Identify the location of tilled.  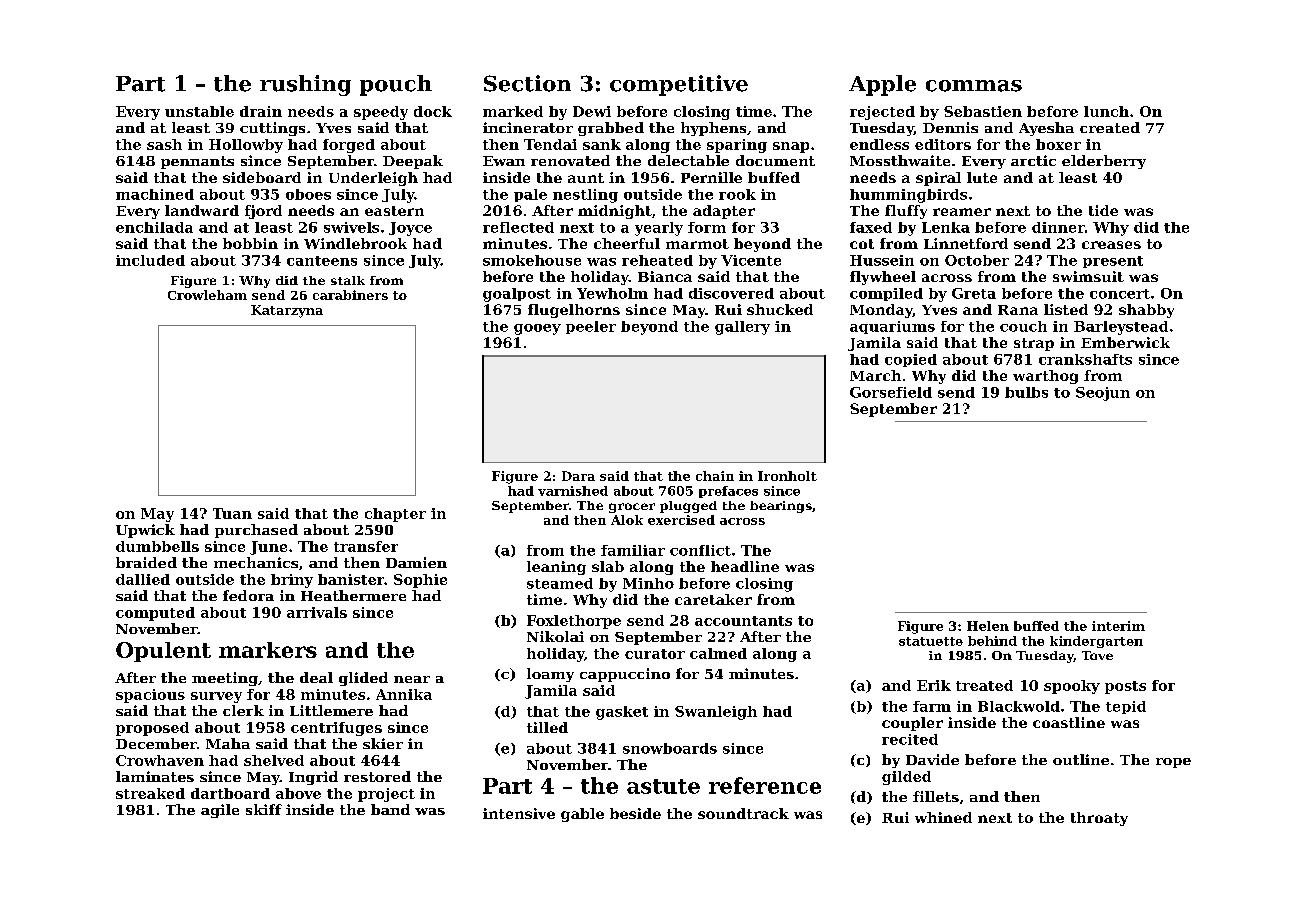
(547, 727).
